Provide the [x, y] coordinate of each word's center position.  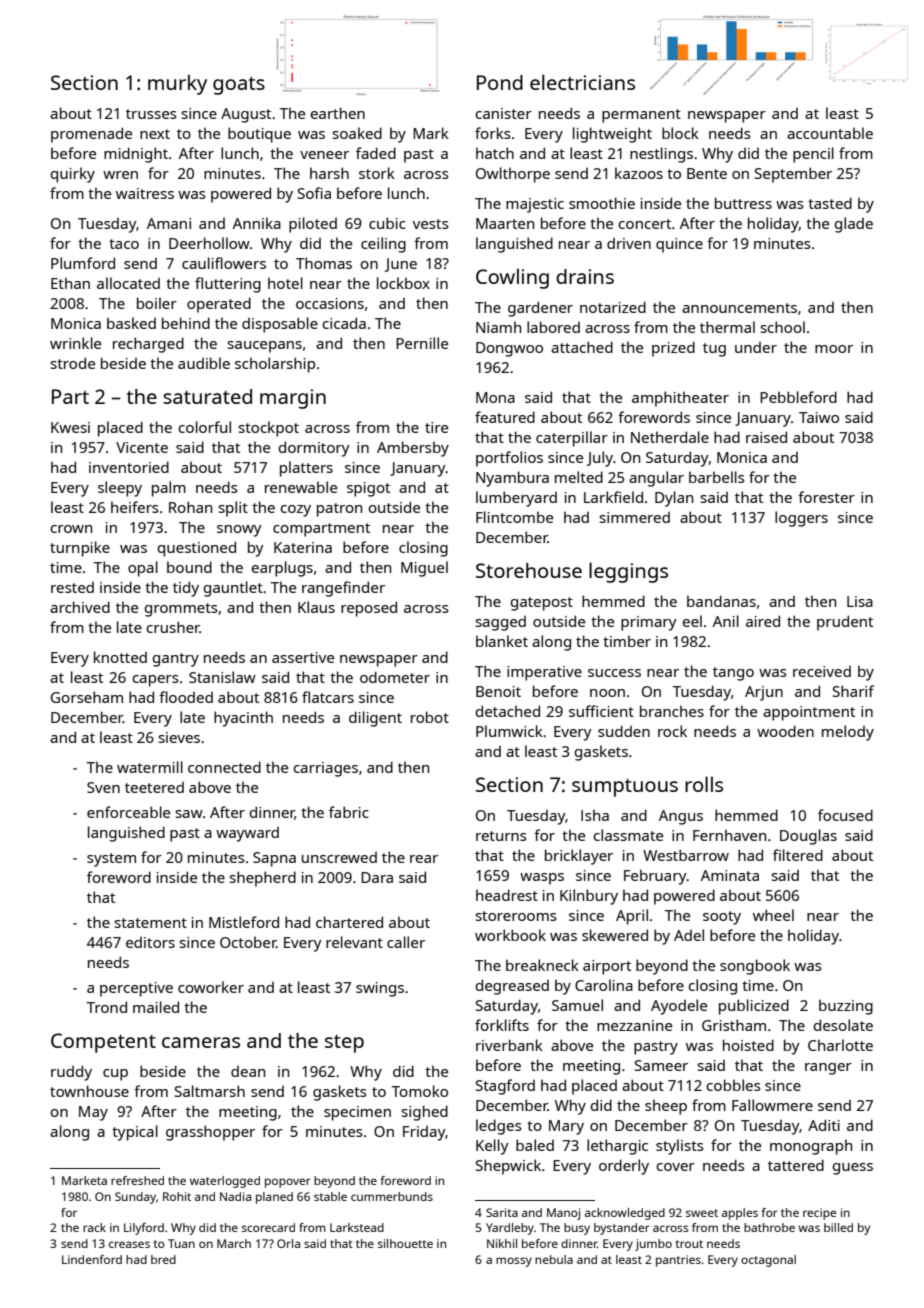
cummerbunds [392, 1196]
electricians [582, 82]
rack [94, 1227]
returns [501, 836]
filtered [798, 855]
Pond [500, 82]
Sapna [274, 859]
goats [239, 86]
